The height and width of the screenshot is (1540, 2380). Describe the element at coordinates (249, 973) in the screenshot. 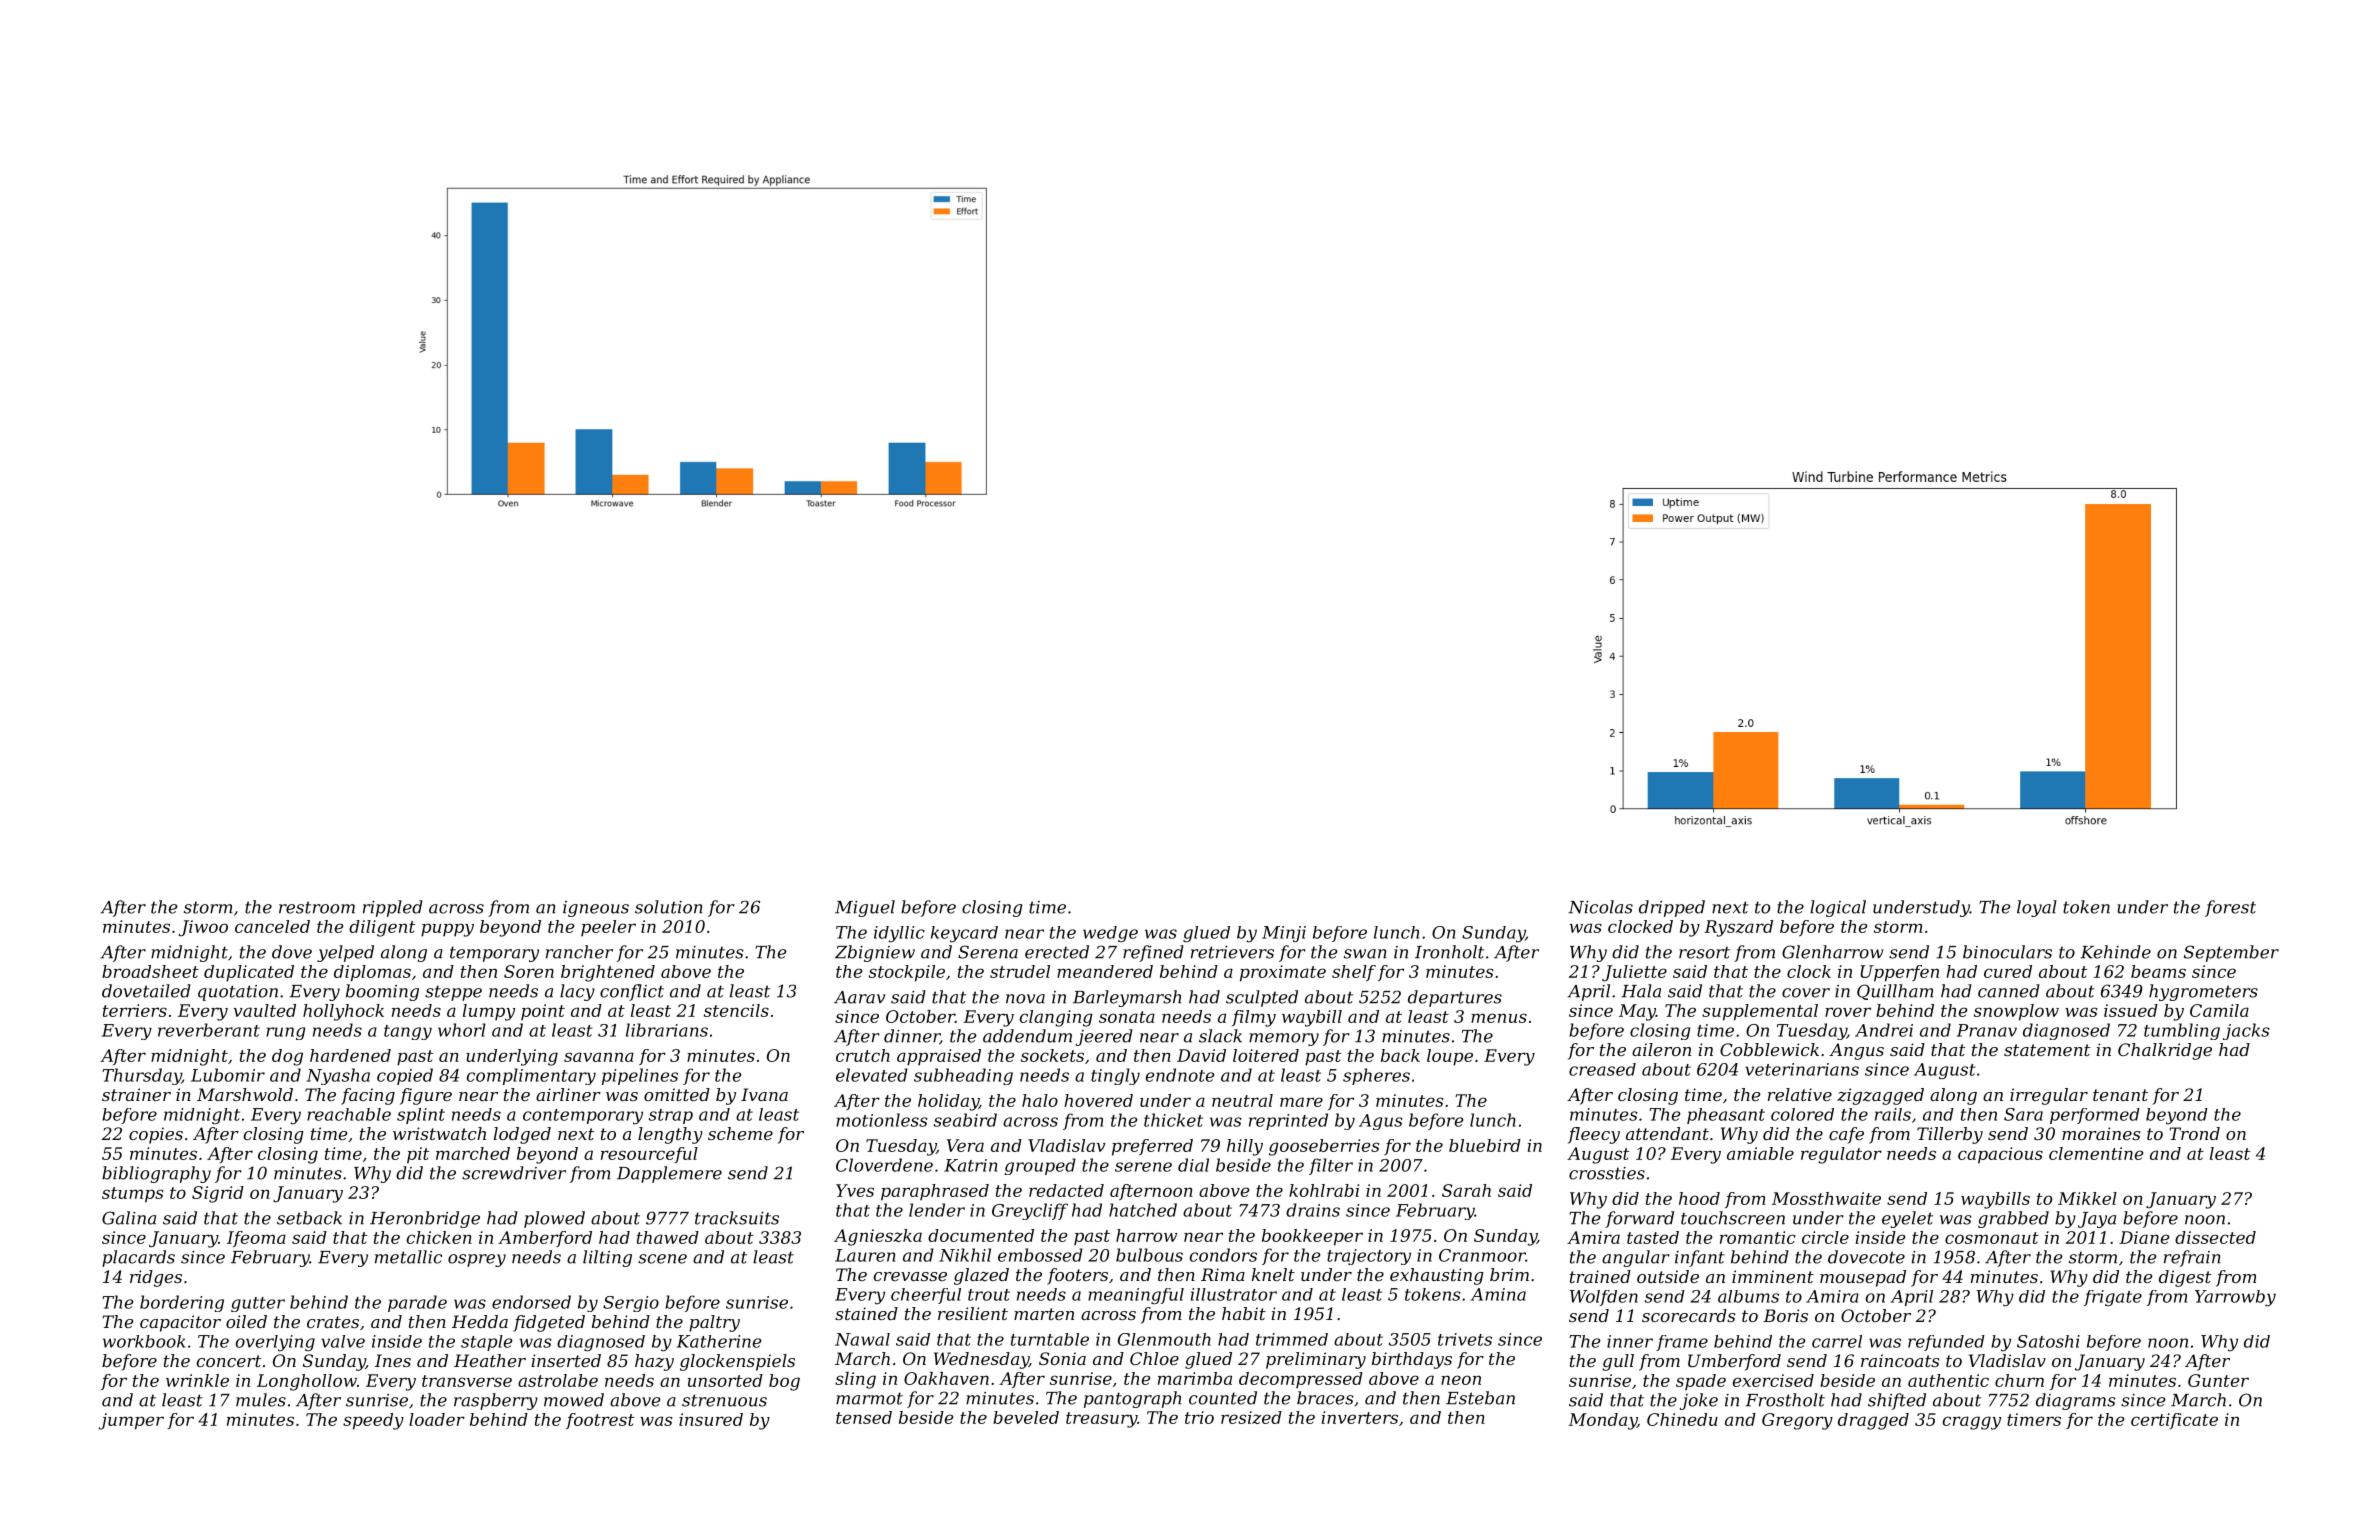

I see `duplicated` at that location.
